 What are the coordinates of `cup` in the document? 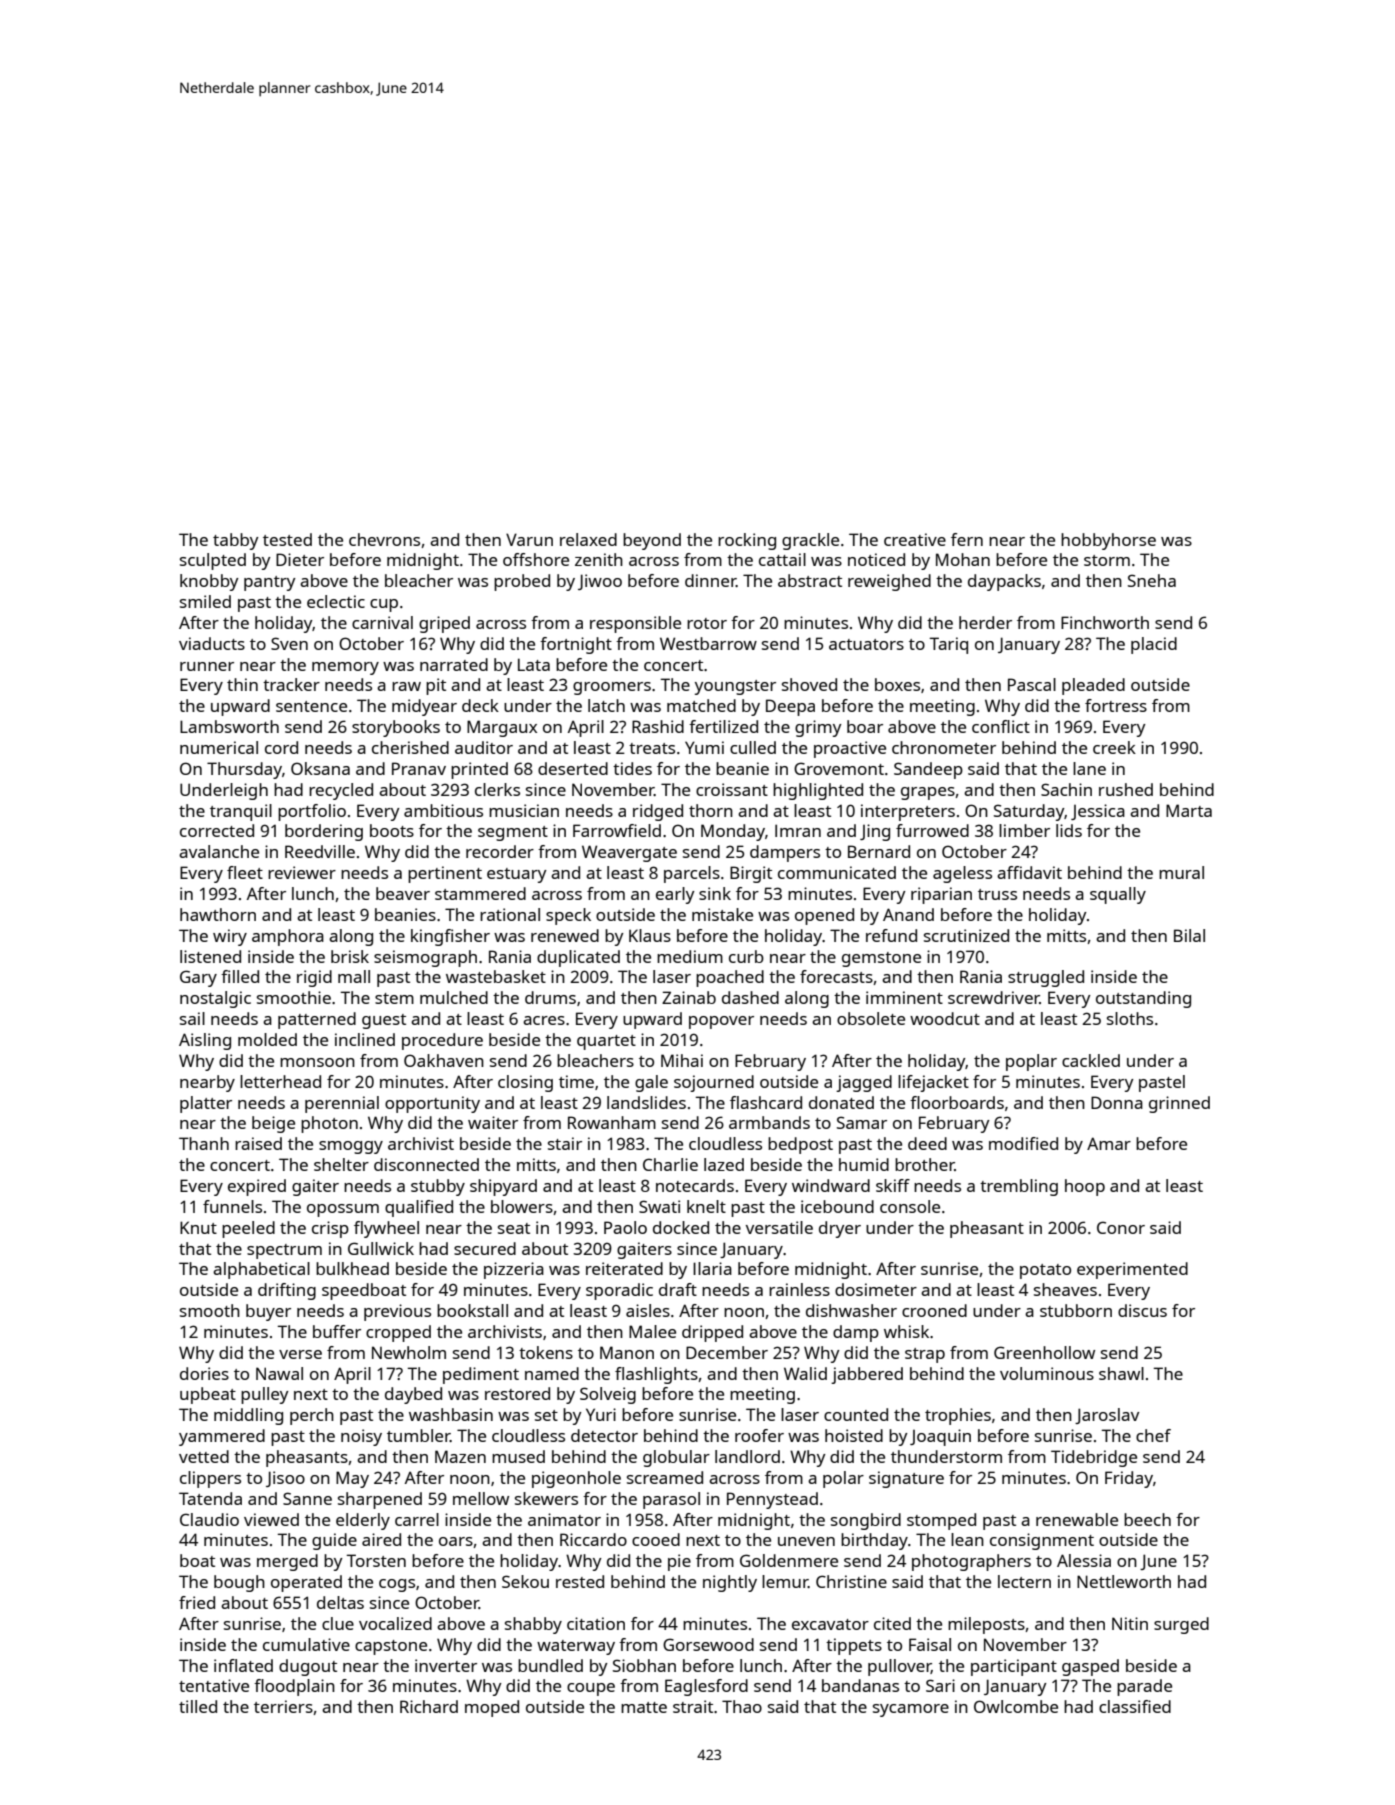 It's located at (384, 605).
